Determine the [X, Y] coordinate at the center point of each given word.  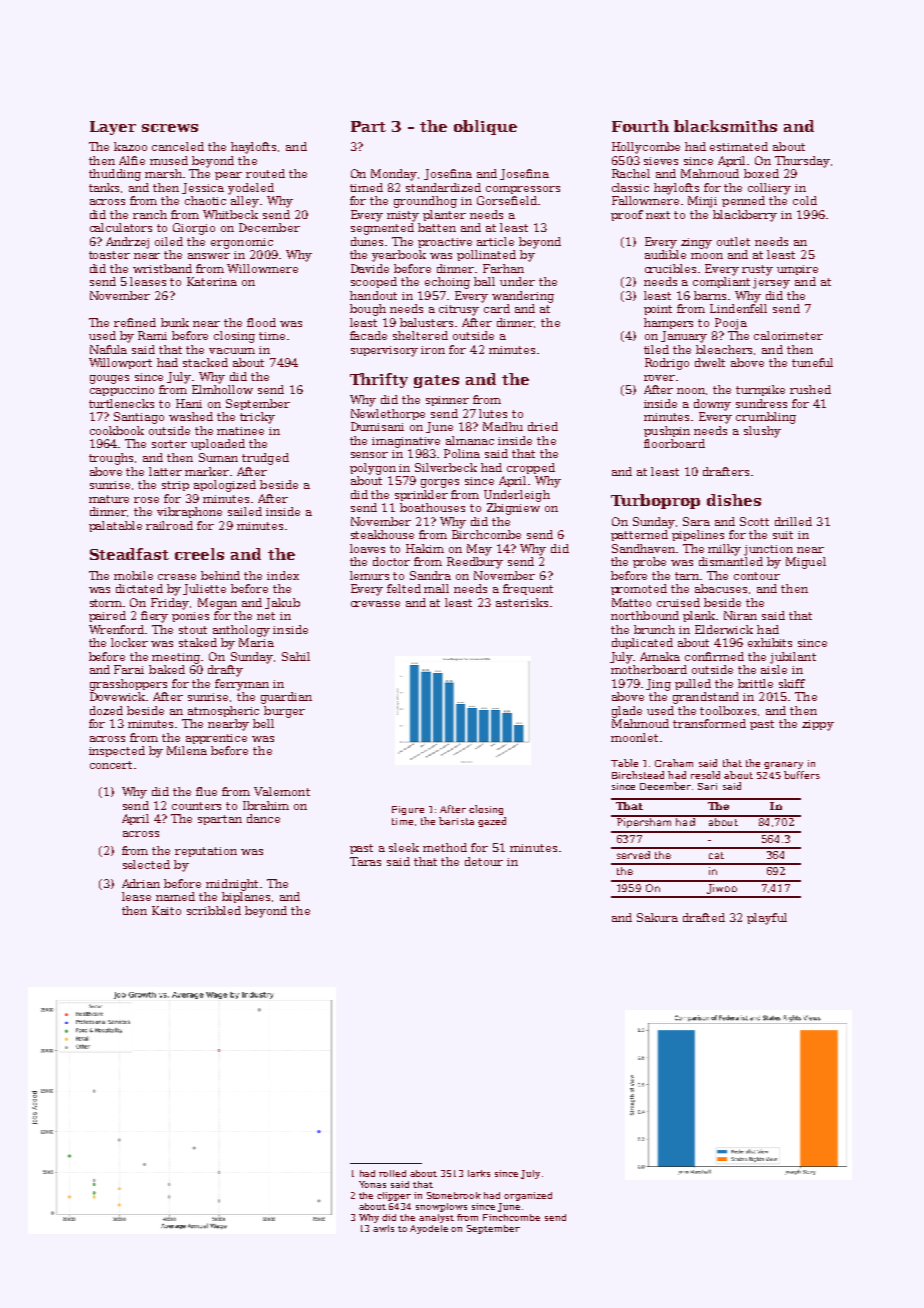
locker [129, 642]
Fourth [640, 126]
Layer [113, 128]
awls [383, 1228]
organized [528, 1196]
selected [146, 864]
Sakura [657, 917]
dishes [734, 500]
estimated [739, 146]
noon [691, 391]
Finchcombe [511, 1217]
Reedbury [475, 563]
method [445, 847]
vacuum [232, 351]
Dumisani [377, 426]
